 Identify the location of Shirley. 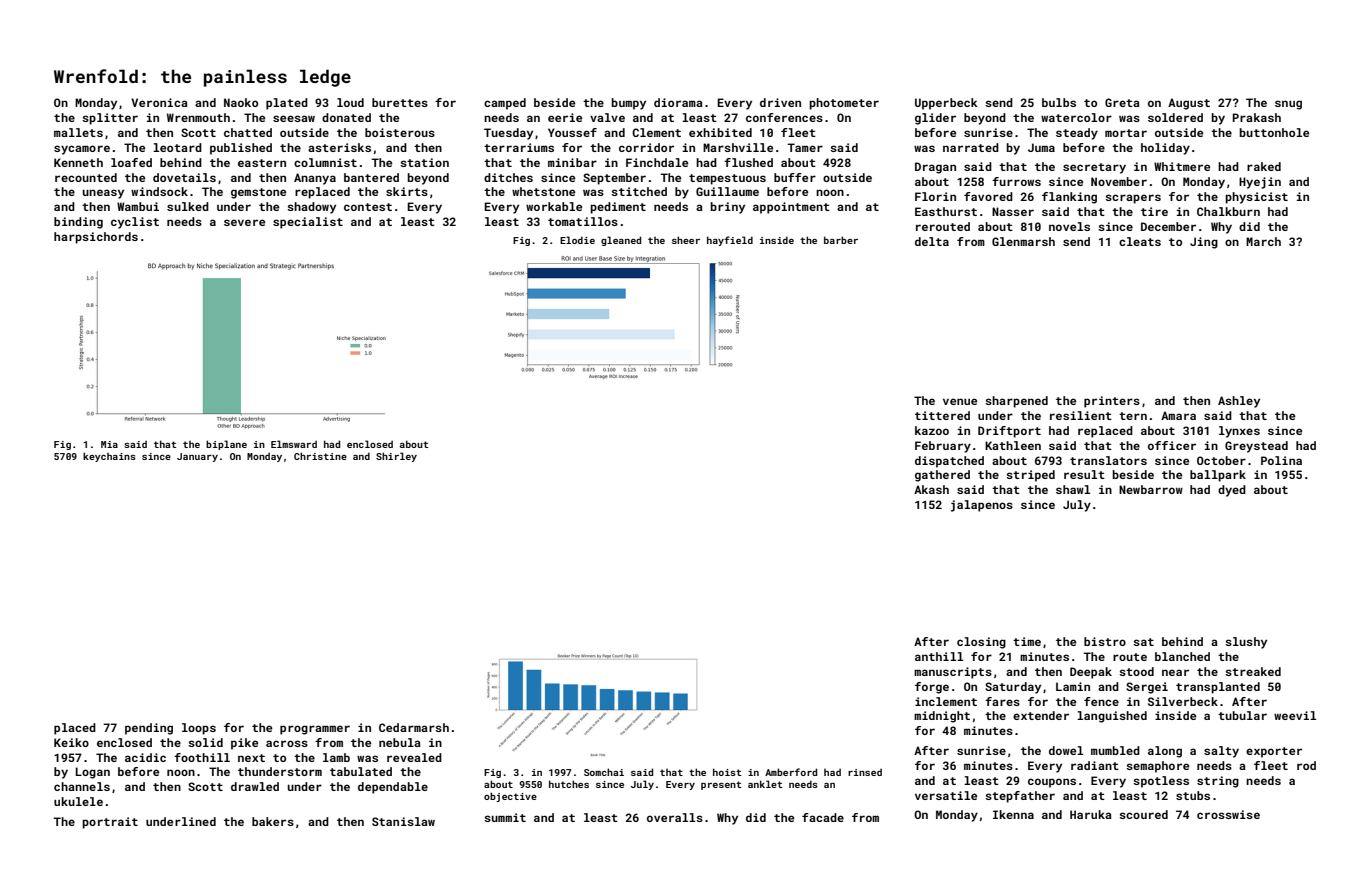
(396, 457).
